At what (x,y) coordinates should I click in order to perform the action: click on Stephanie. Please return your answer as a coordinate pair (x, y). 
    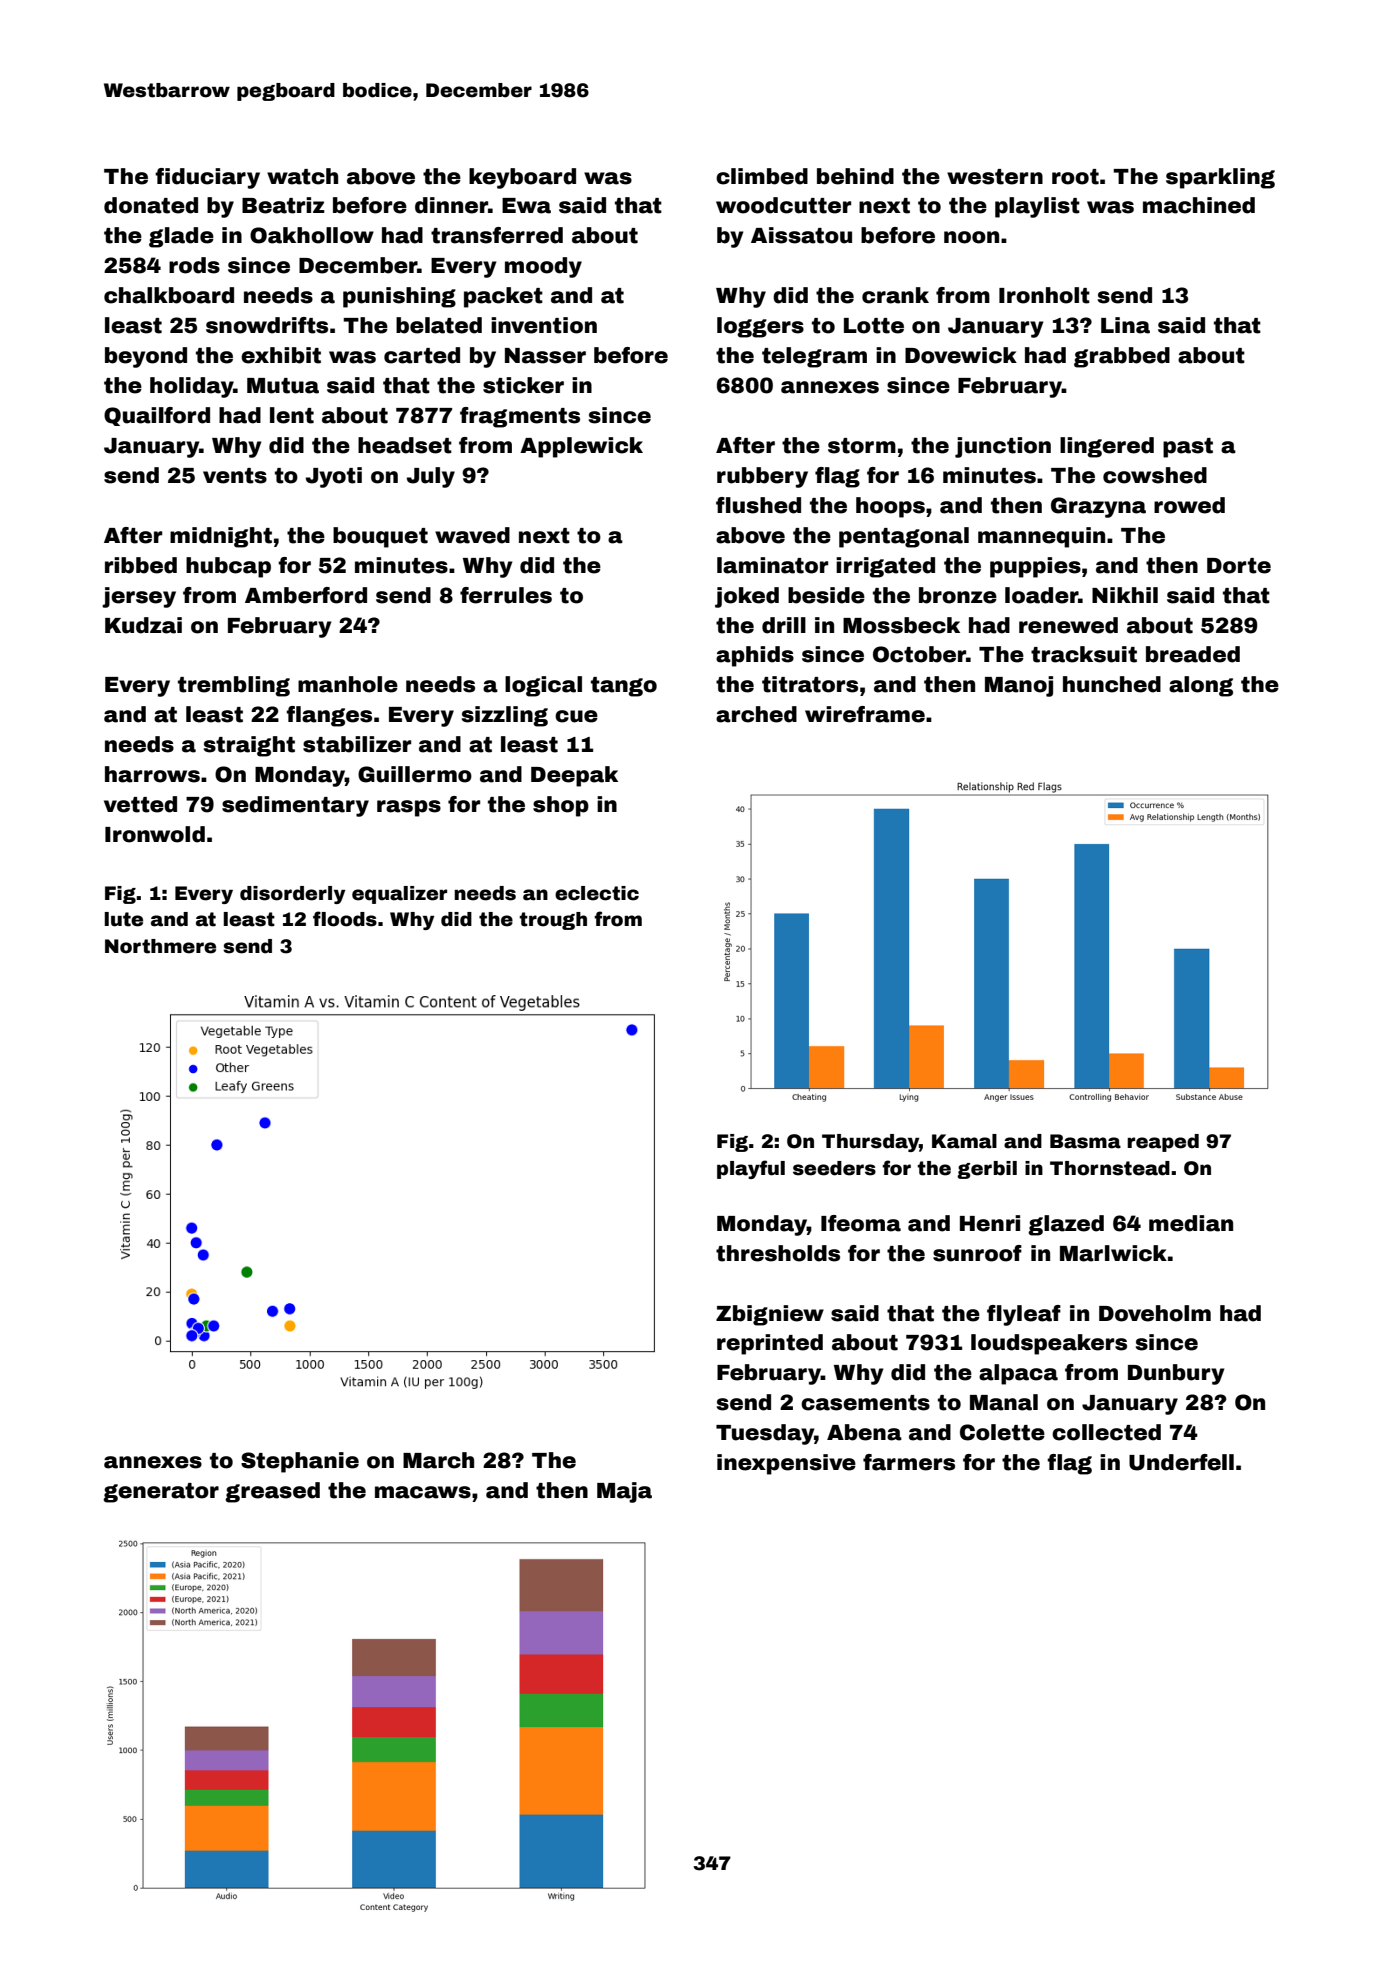
    Looking at the image, I should click on (300, 1462).
